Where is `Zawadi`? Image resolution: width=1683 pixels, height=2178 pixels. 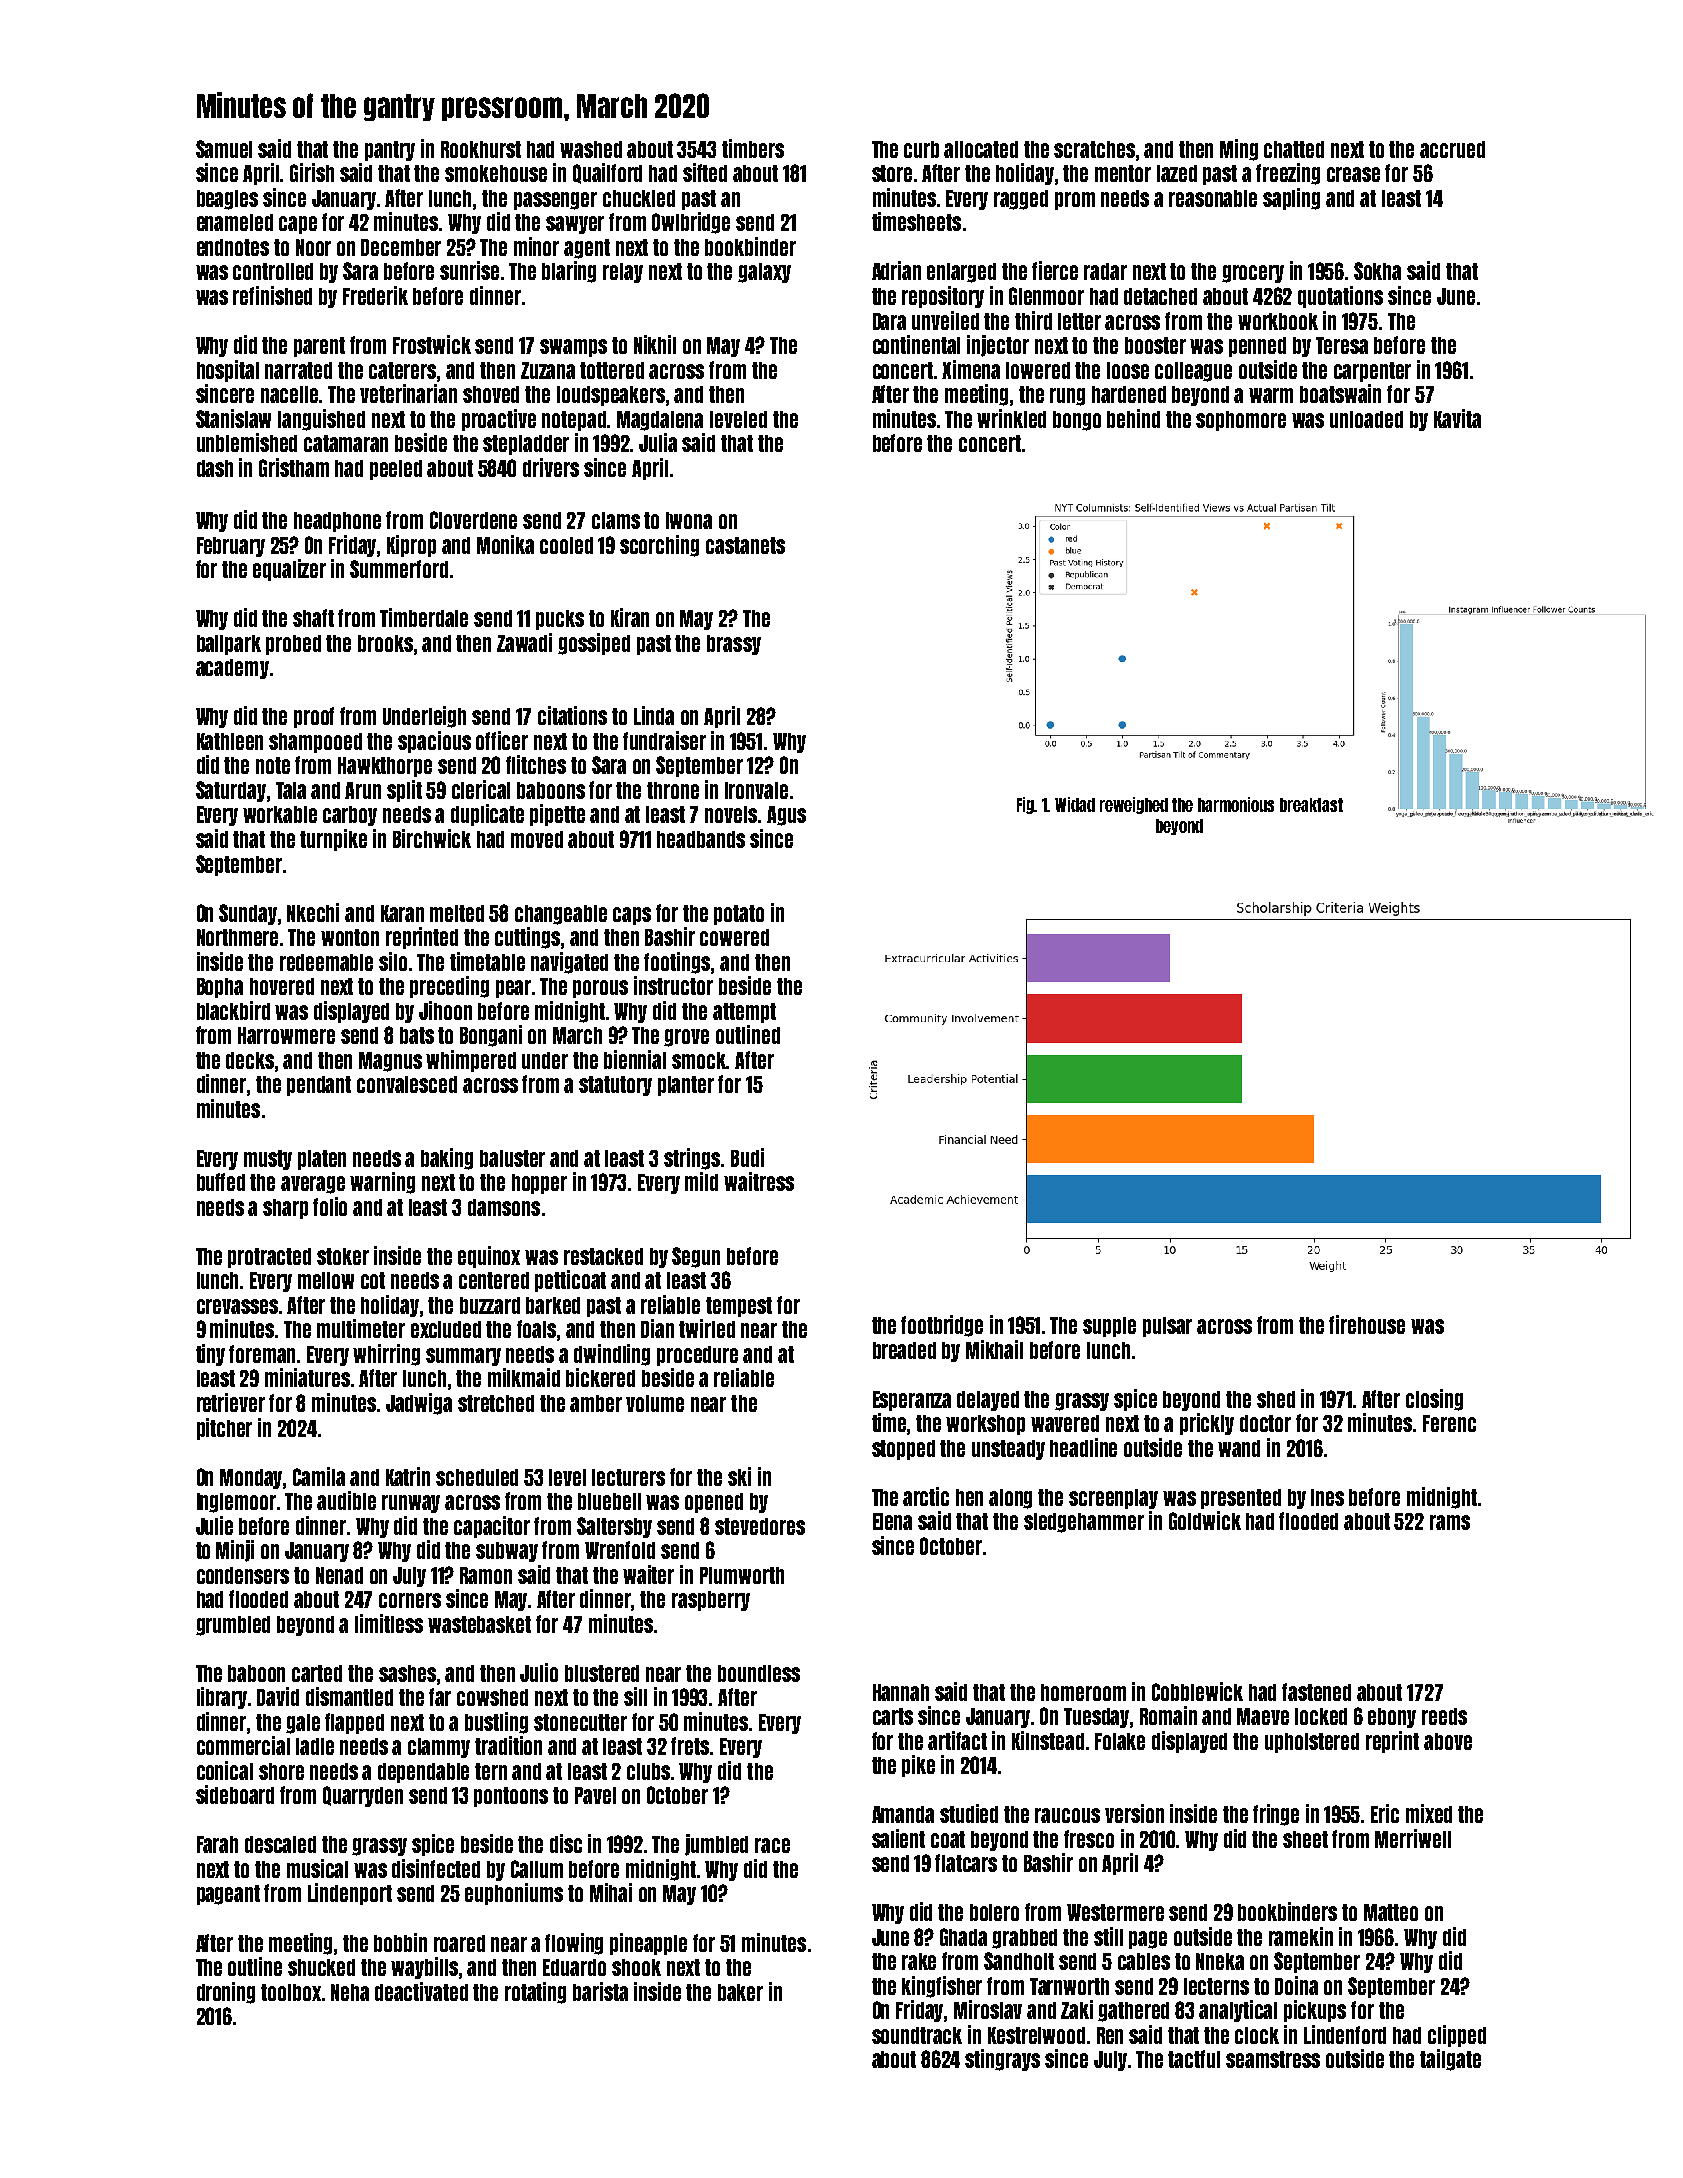
Zawadi is located at coordinates (524, 642).
